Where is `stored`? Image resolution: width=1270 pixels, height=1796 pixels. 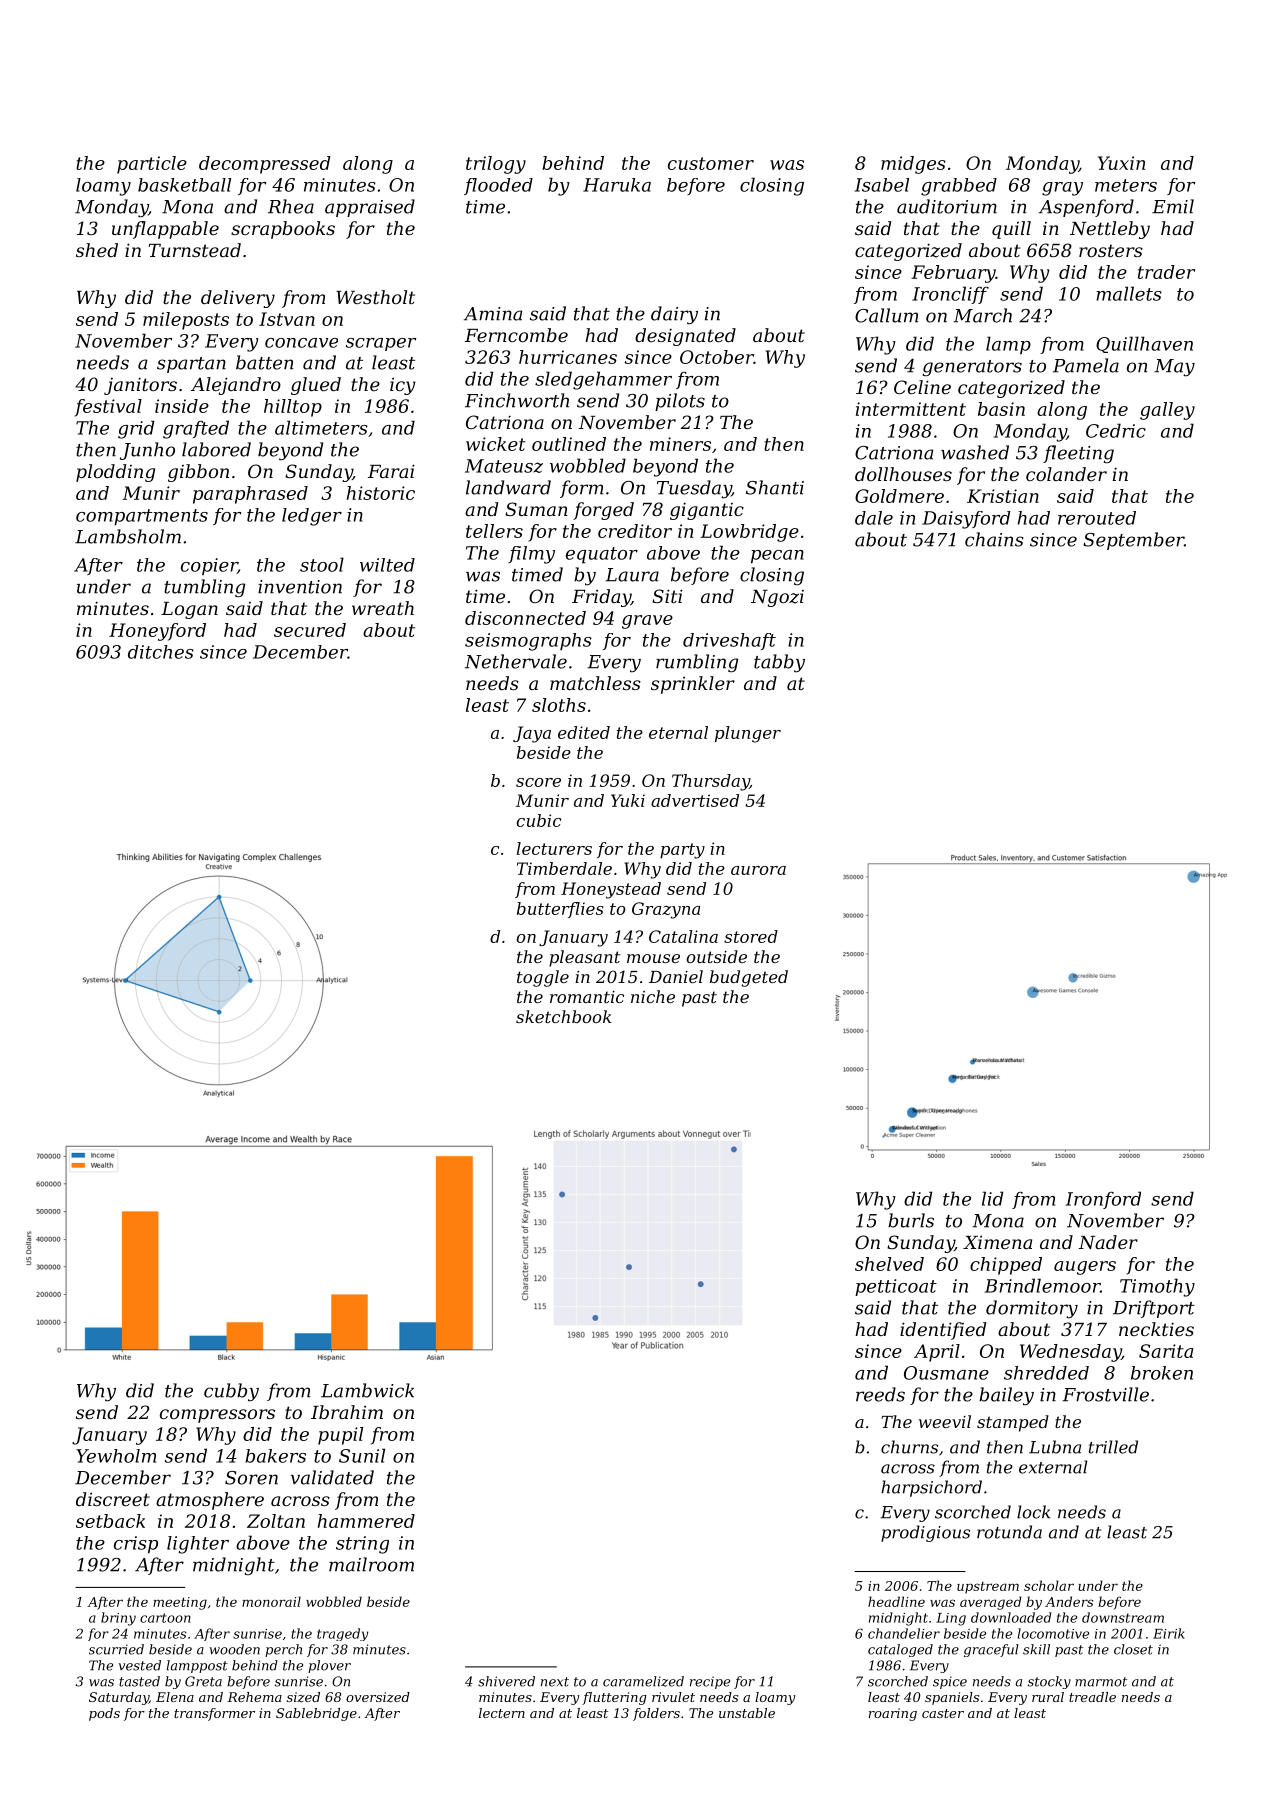 stored is located at coordinates (751, 936).
